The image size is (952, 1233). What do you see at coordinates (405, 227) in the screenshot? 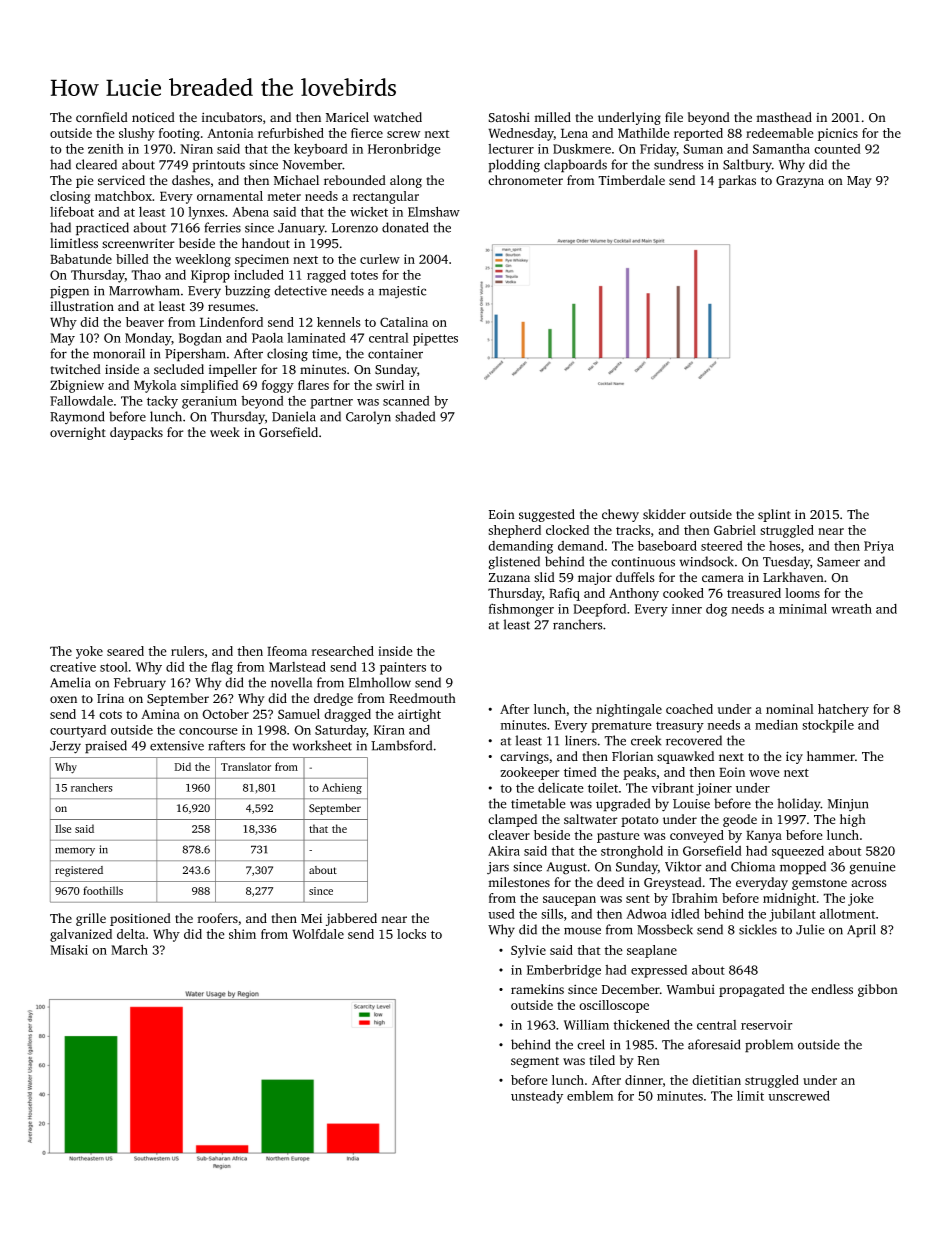
I see `donated` at bounding box center [405, 227].
